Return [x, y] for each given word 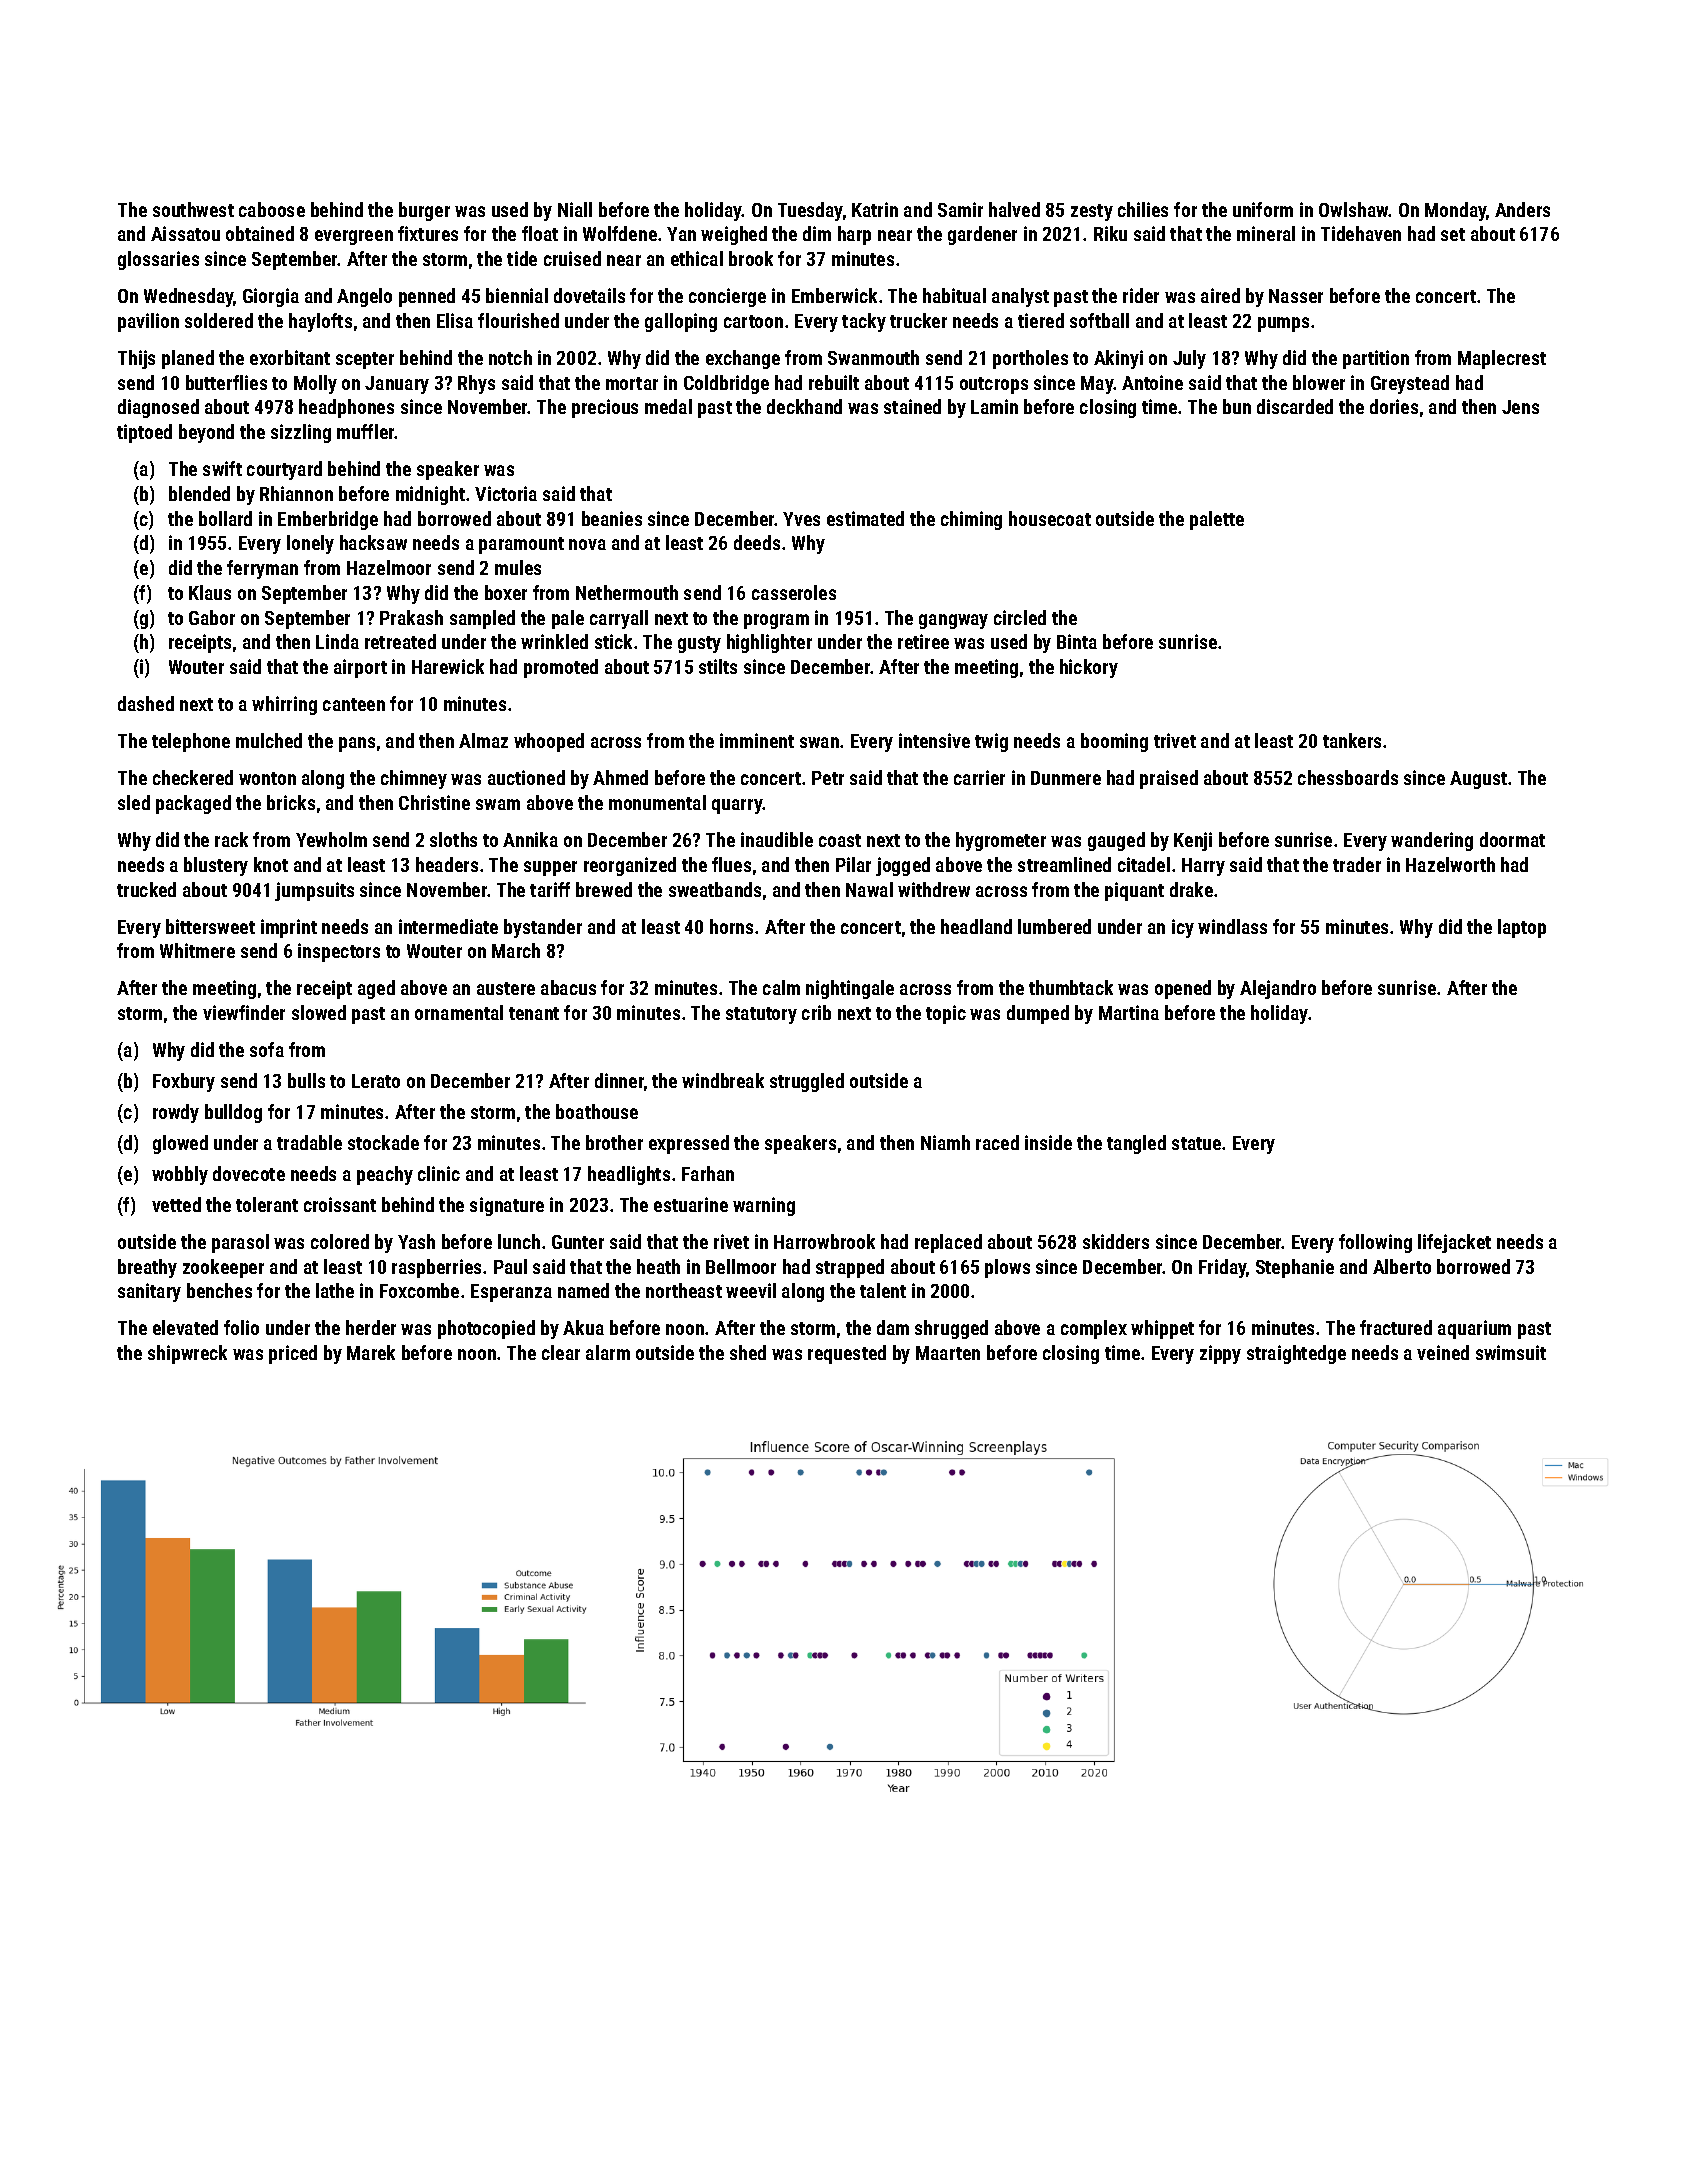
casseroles [794, 592]
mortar [632, 383]
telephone [191, 742]
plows [1007, 1268]
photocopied [486, 1329]
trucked [146, 889]
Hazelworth [1450, 864]
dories [1394, 406]
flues [731, 864]
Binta [1077, 641]
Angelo [364, 297]
